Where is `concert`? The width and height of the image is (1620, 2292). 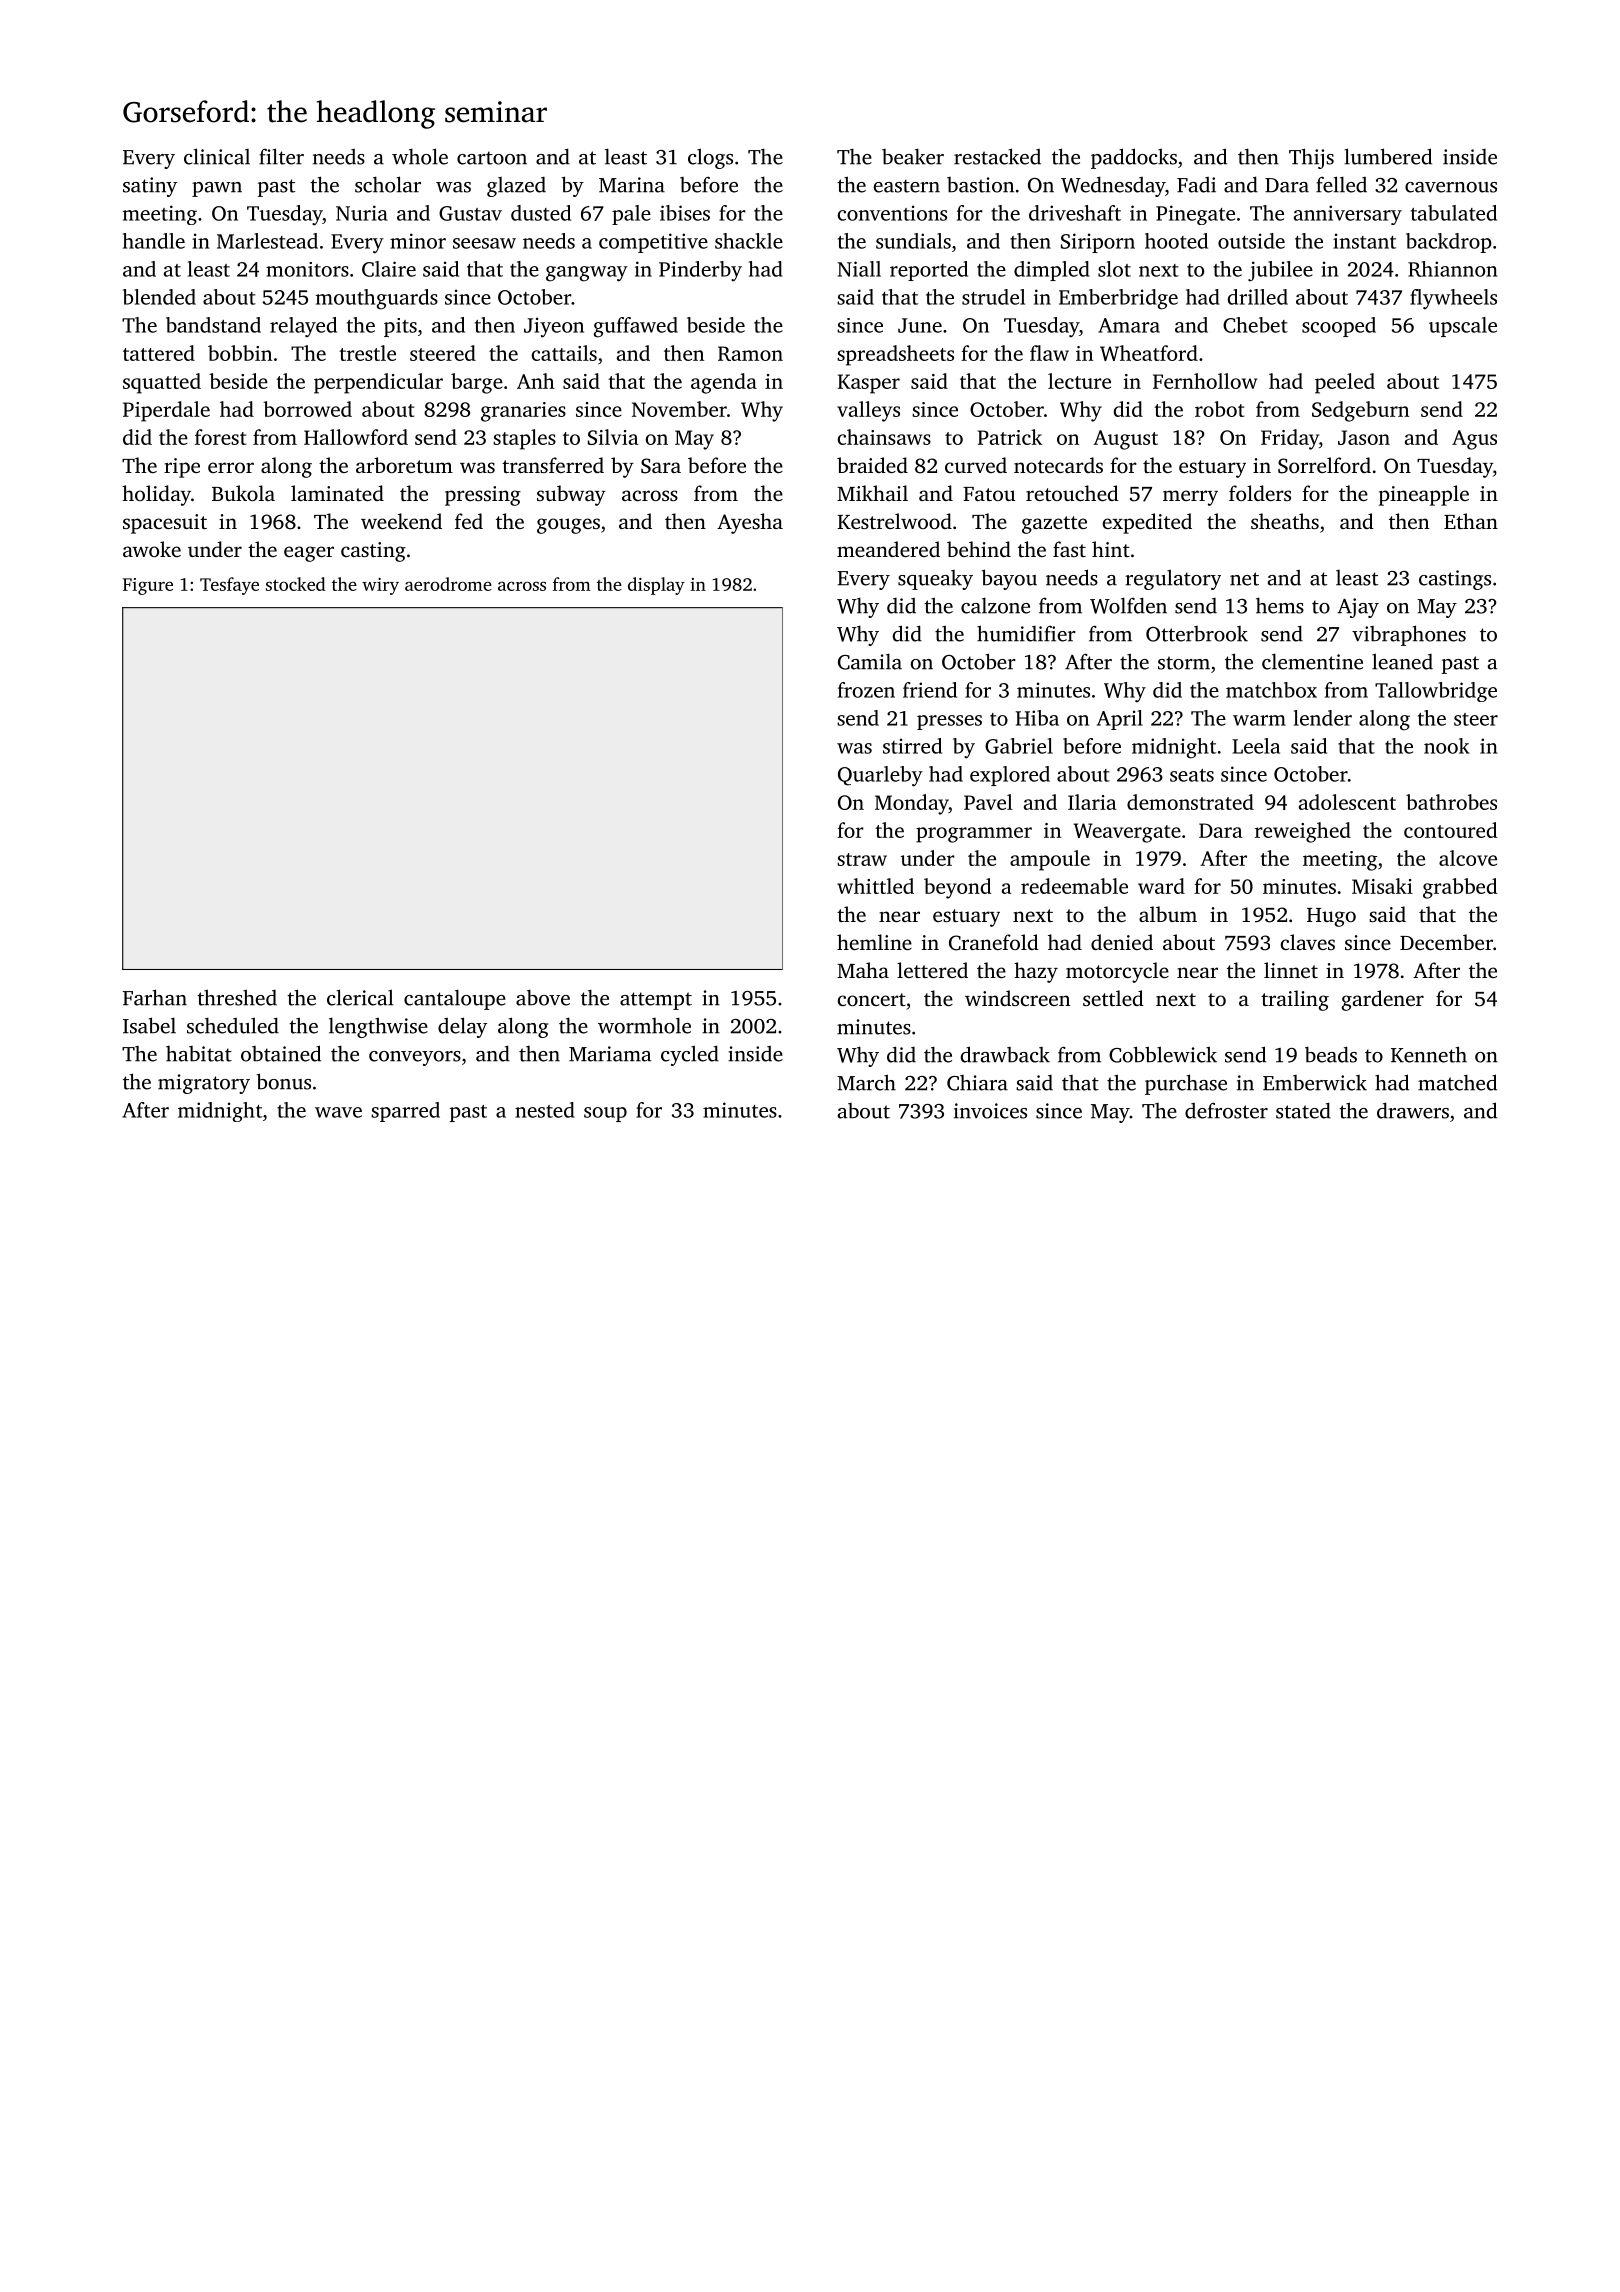 concert is located at coordinates (872, 999).
